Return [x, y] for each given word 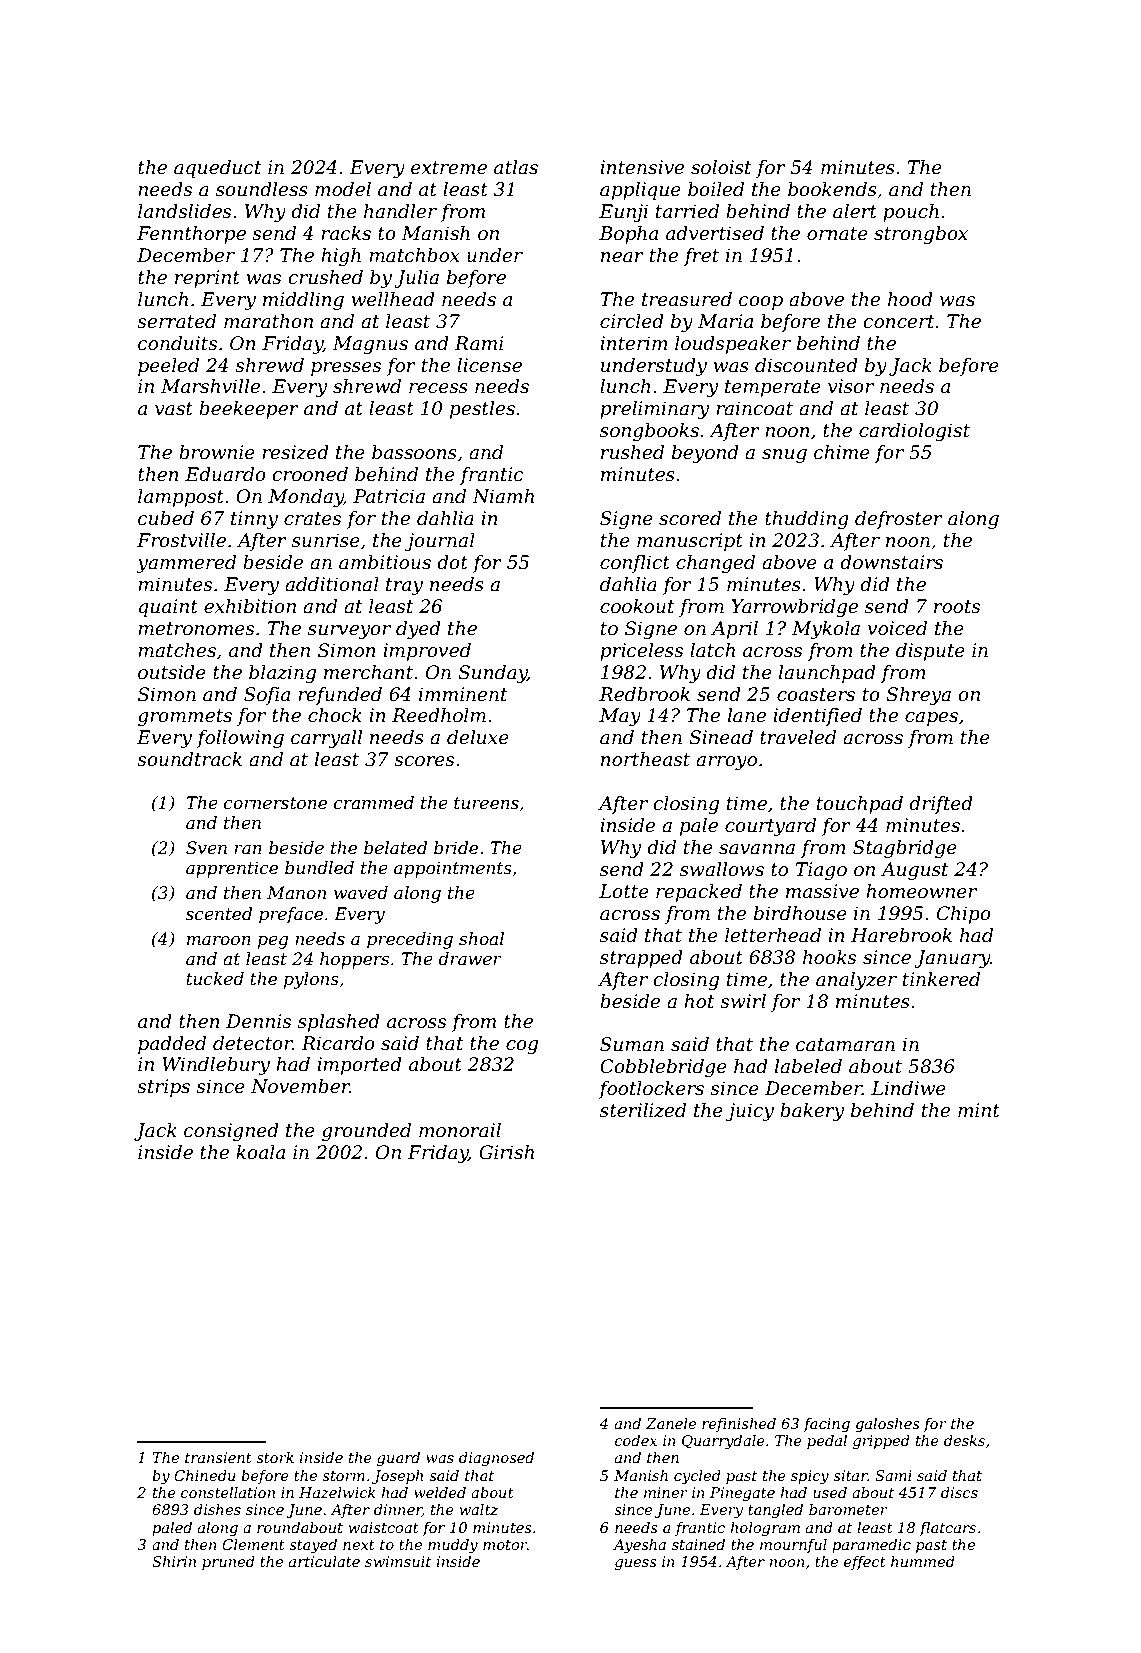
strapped [641, 959]
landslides [184, 211]
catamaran [845, 1045]
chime [842, 452]
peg [273, 942]
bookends [832, 189]
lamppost [181, 498]
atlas [516, 167]
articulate [324, 1561]
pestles [482, 410]
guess [636, 1565]
